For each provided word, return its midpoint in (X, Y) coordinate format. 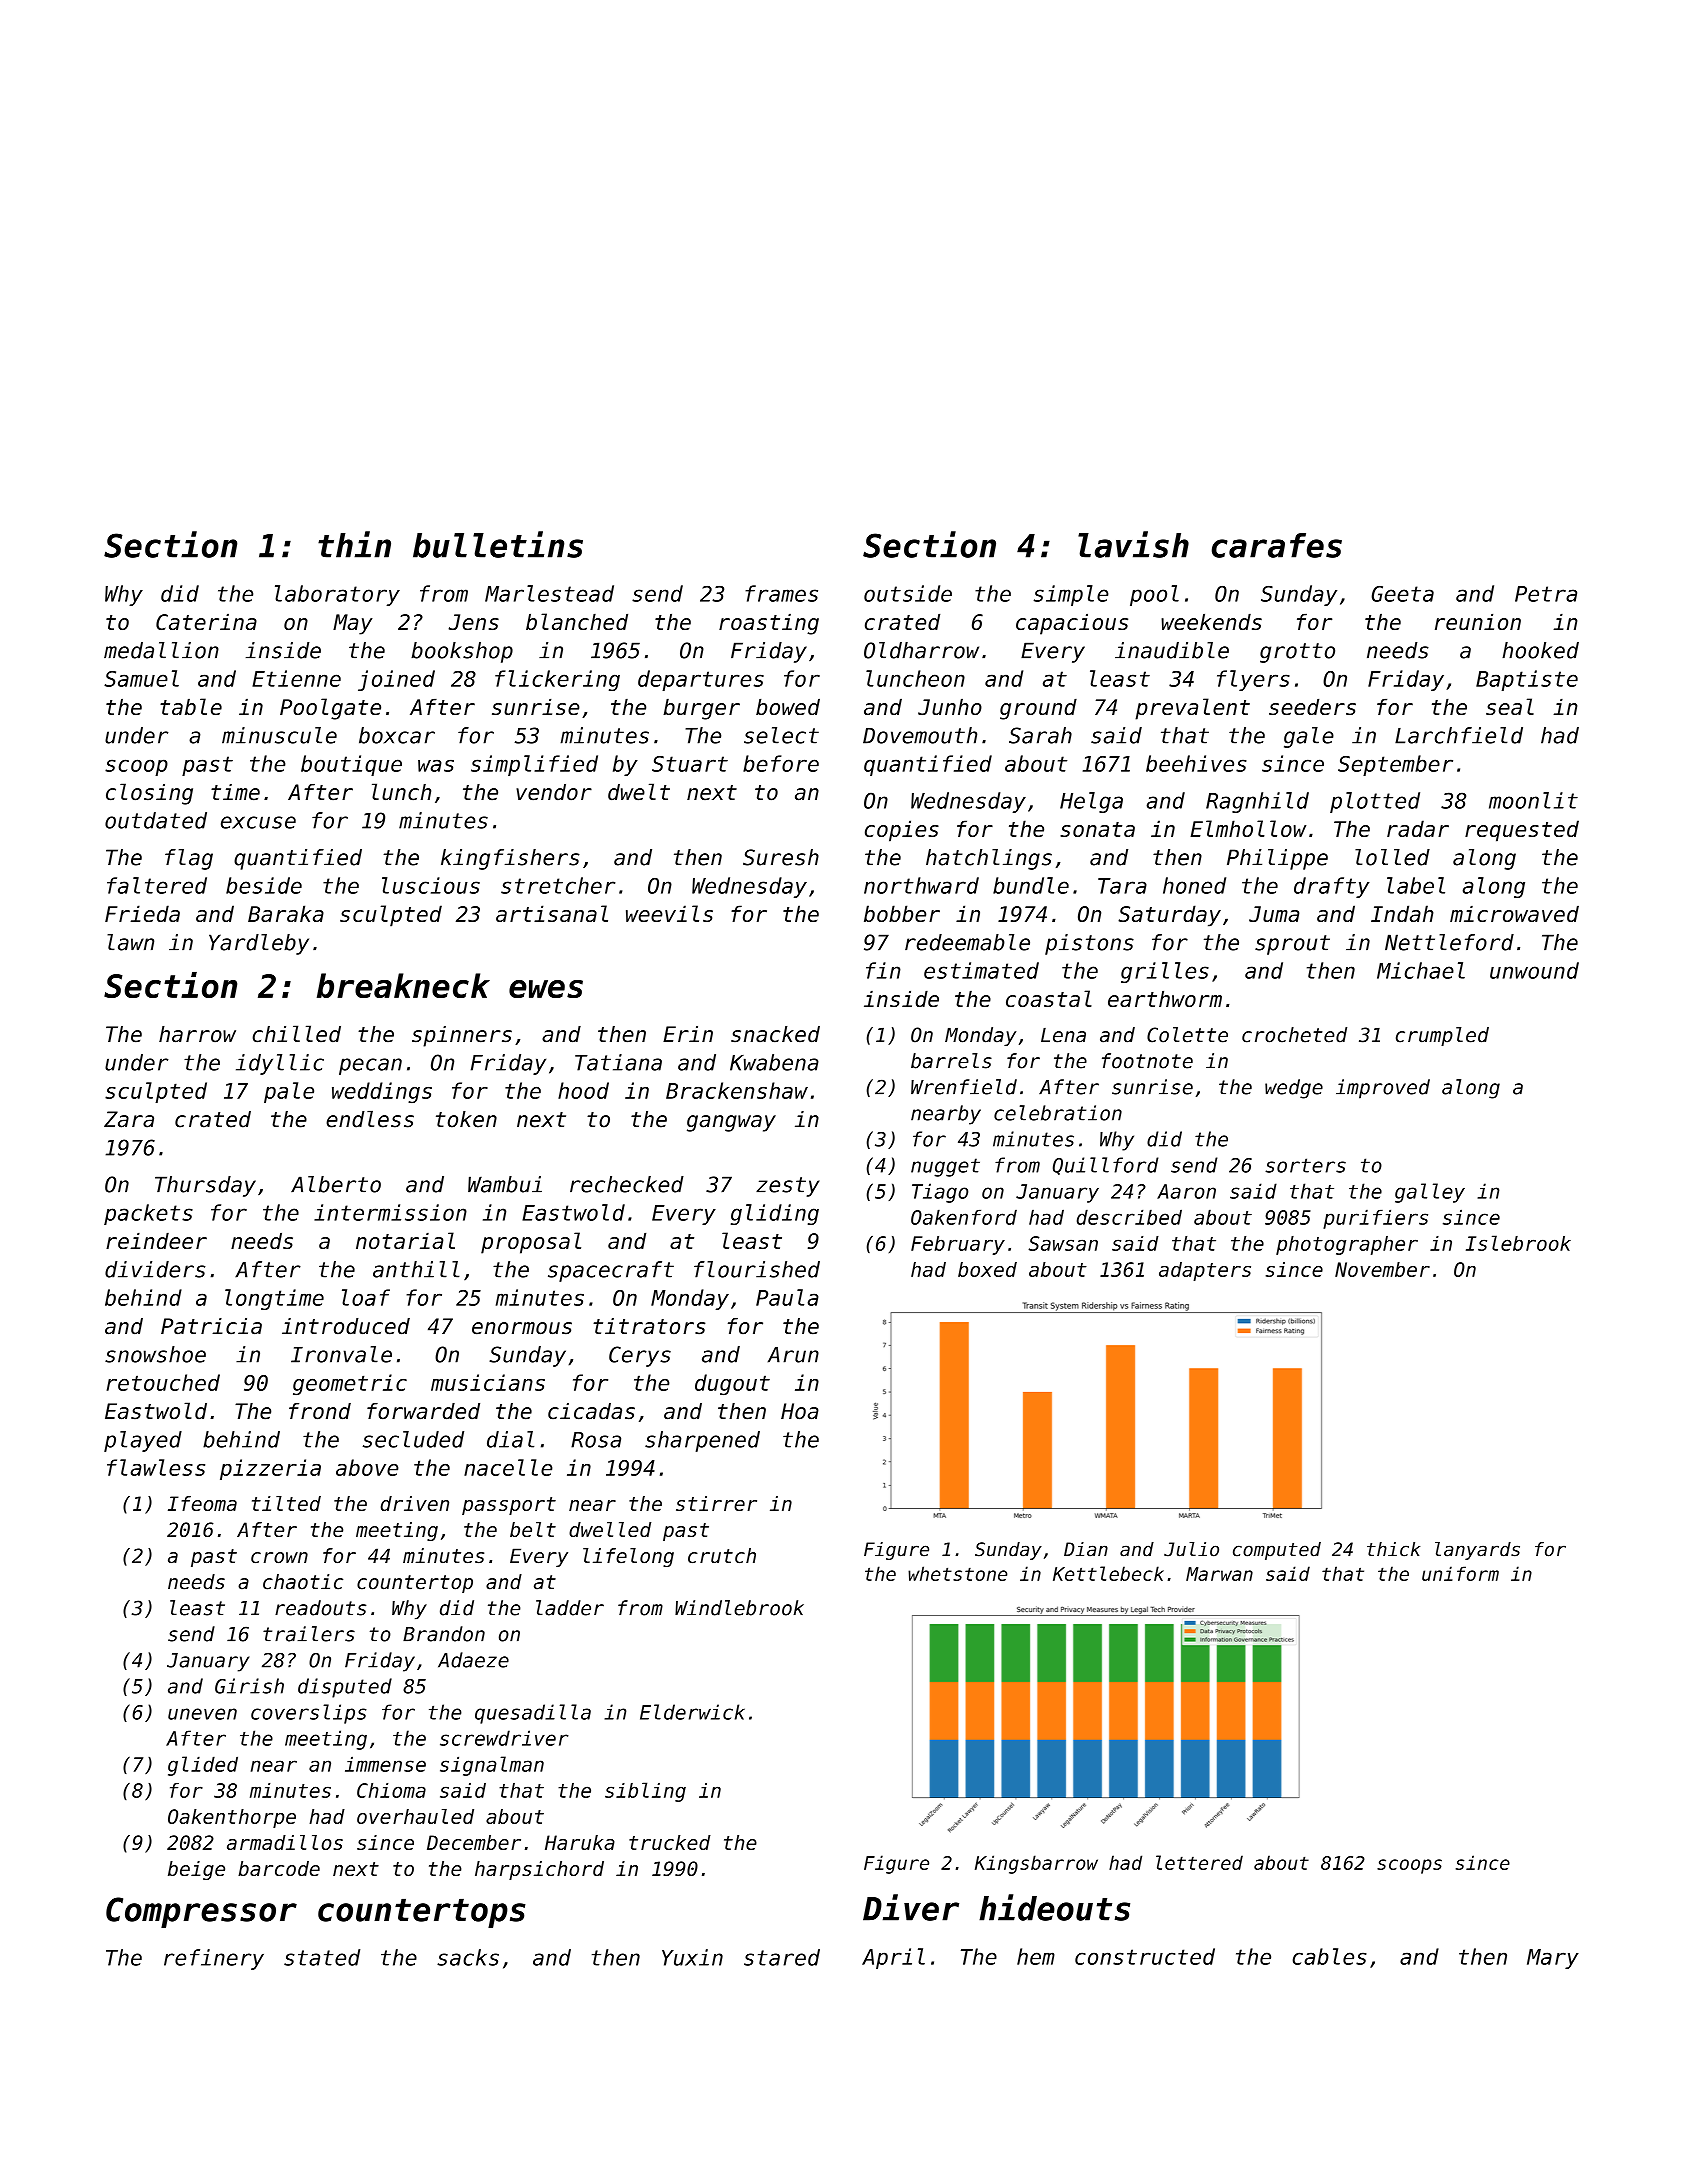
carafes (1277, 545)
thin (354, 544)
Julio (1191, 1549)
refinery (214, 1959)
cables (1330, 1956)
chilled (297, 1034)
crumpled (1442, 1036)
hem (1036, 1956)
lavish (1133, 544)
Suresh (781, 857)
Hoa (800, 1411)
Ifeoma (202, 1503)
